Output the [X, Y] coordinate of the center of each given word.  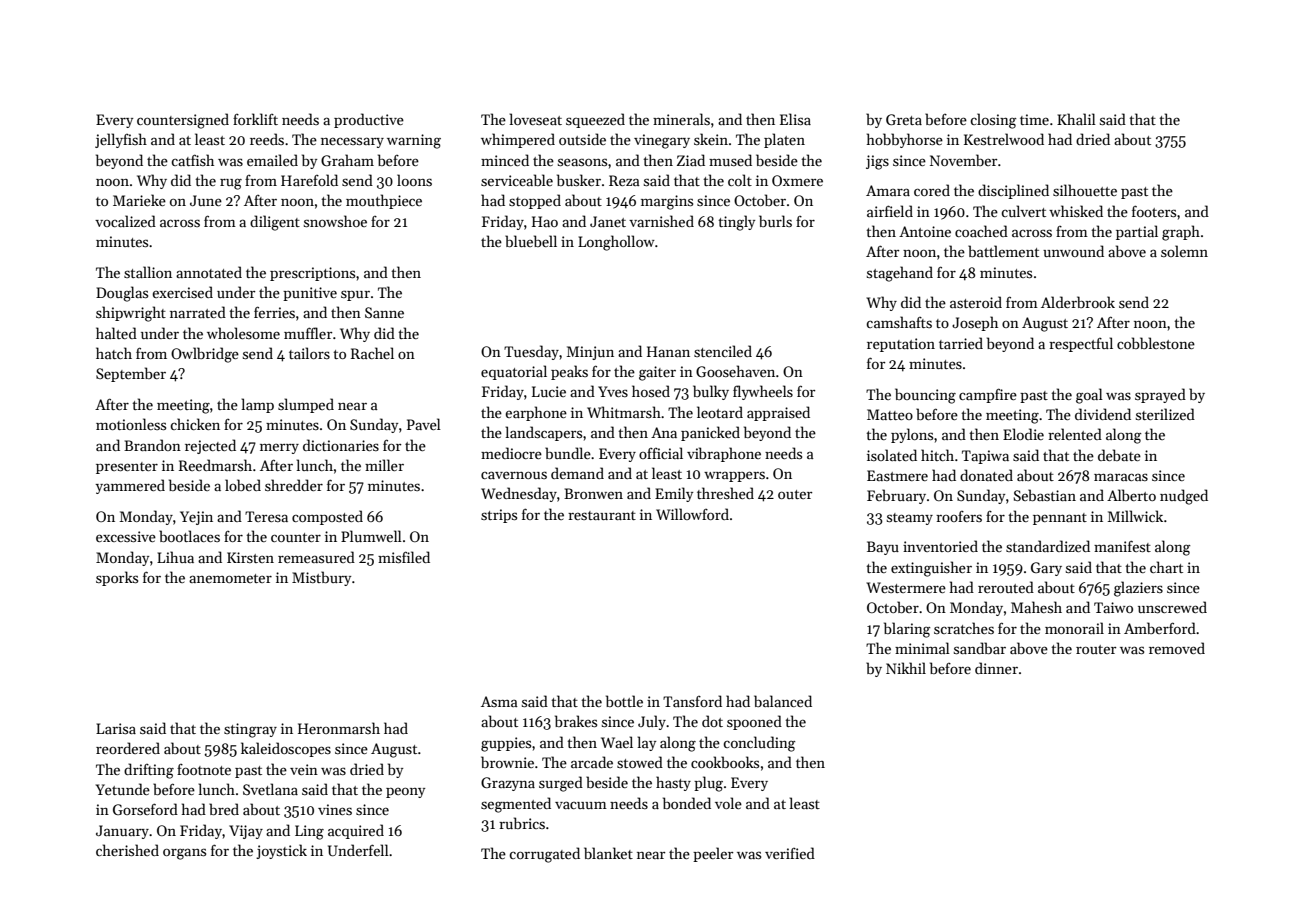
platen [784, 140]
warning [414, 141]
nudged [1184, 497]
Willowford [692, 514]
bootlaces [189, 536]
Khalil [1076, 119]
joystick [281, 851]
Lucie [549, 391]
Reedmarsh [215, 465]
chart [1166, 567]
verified [790, 853]
